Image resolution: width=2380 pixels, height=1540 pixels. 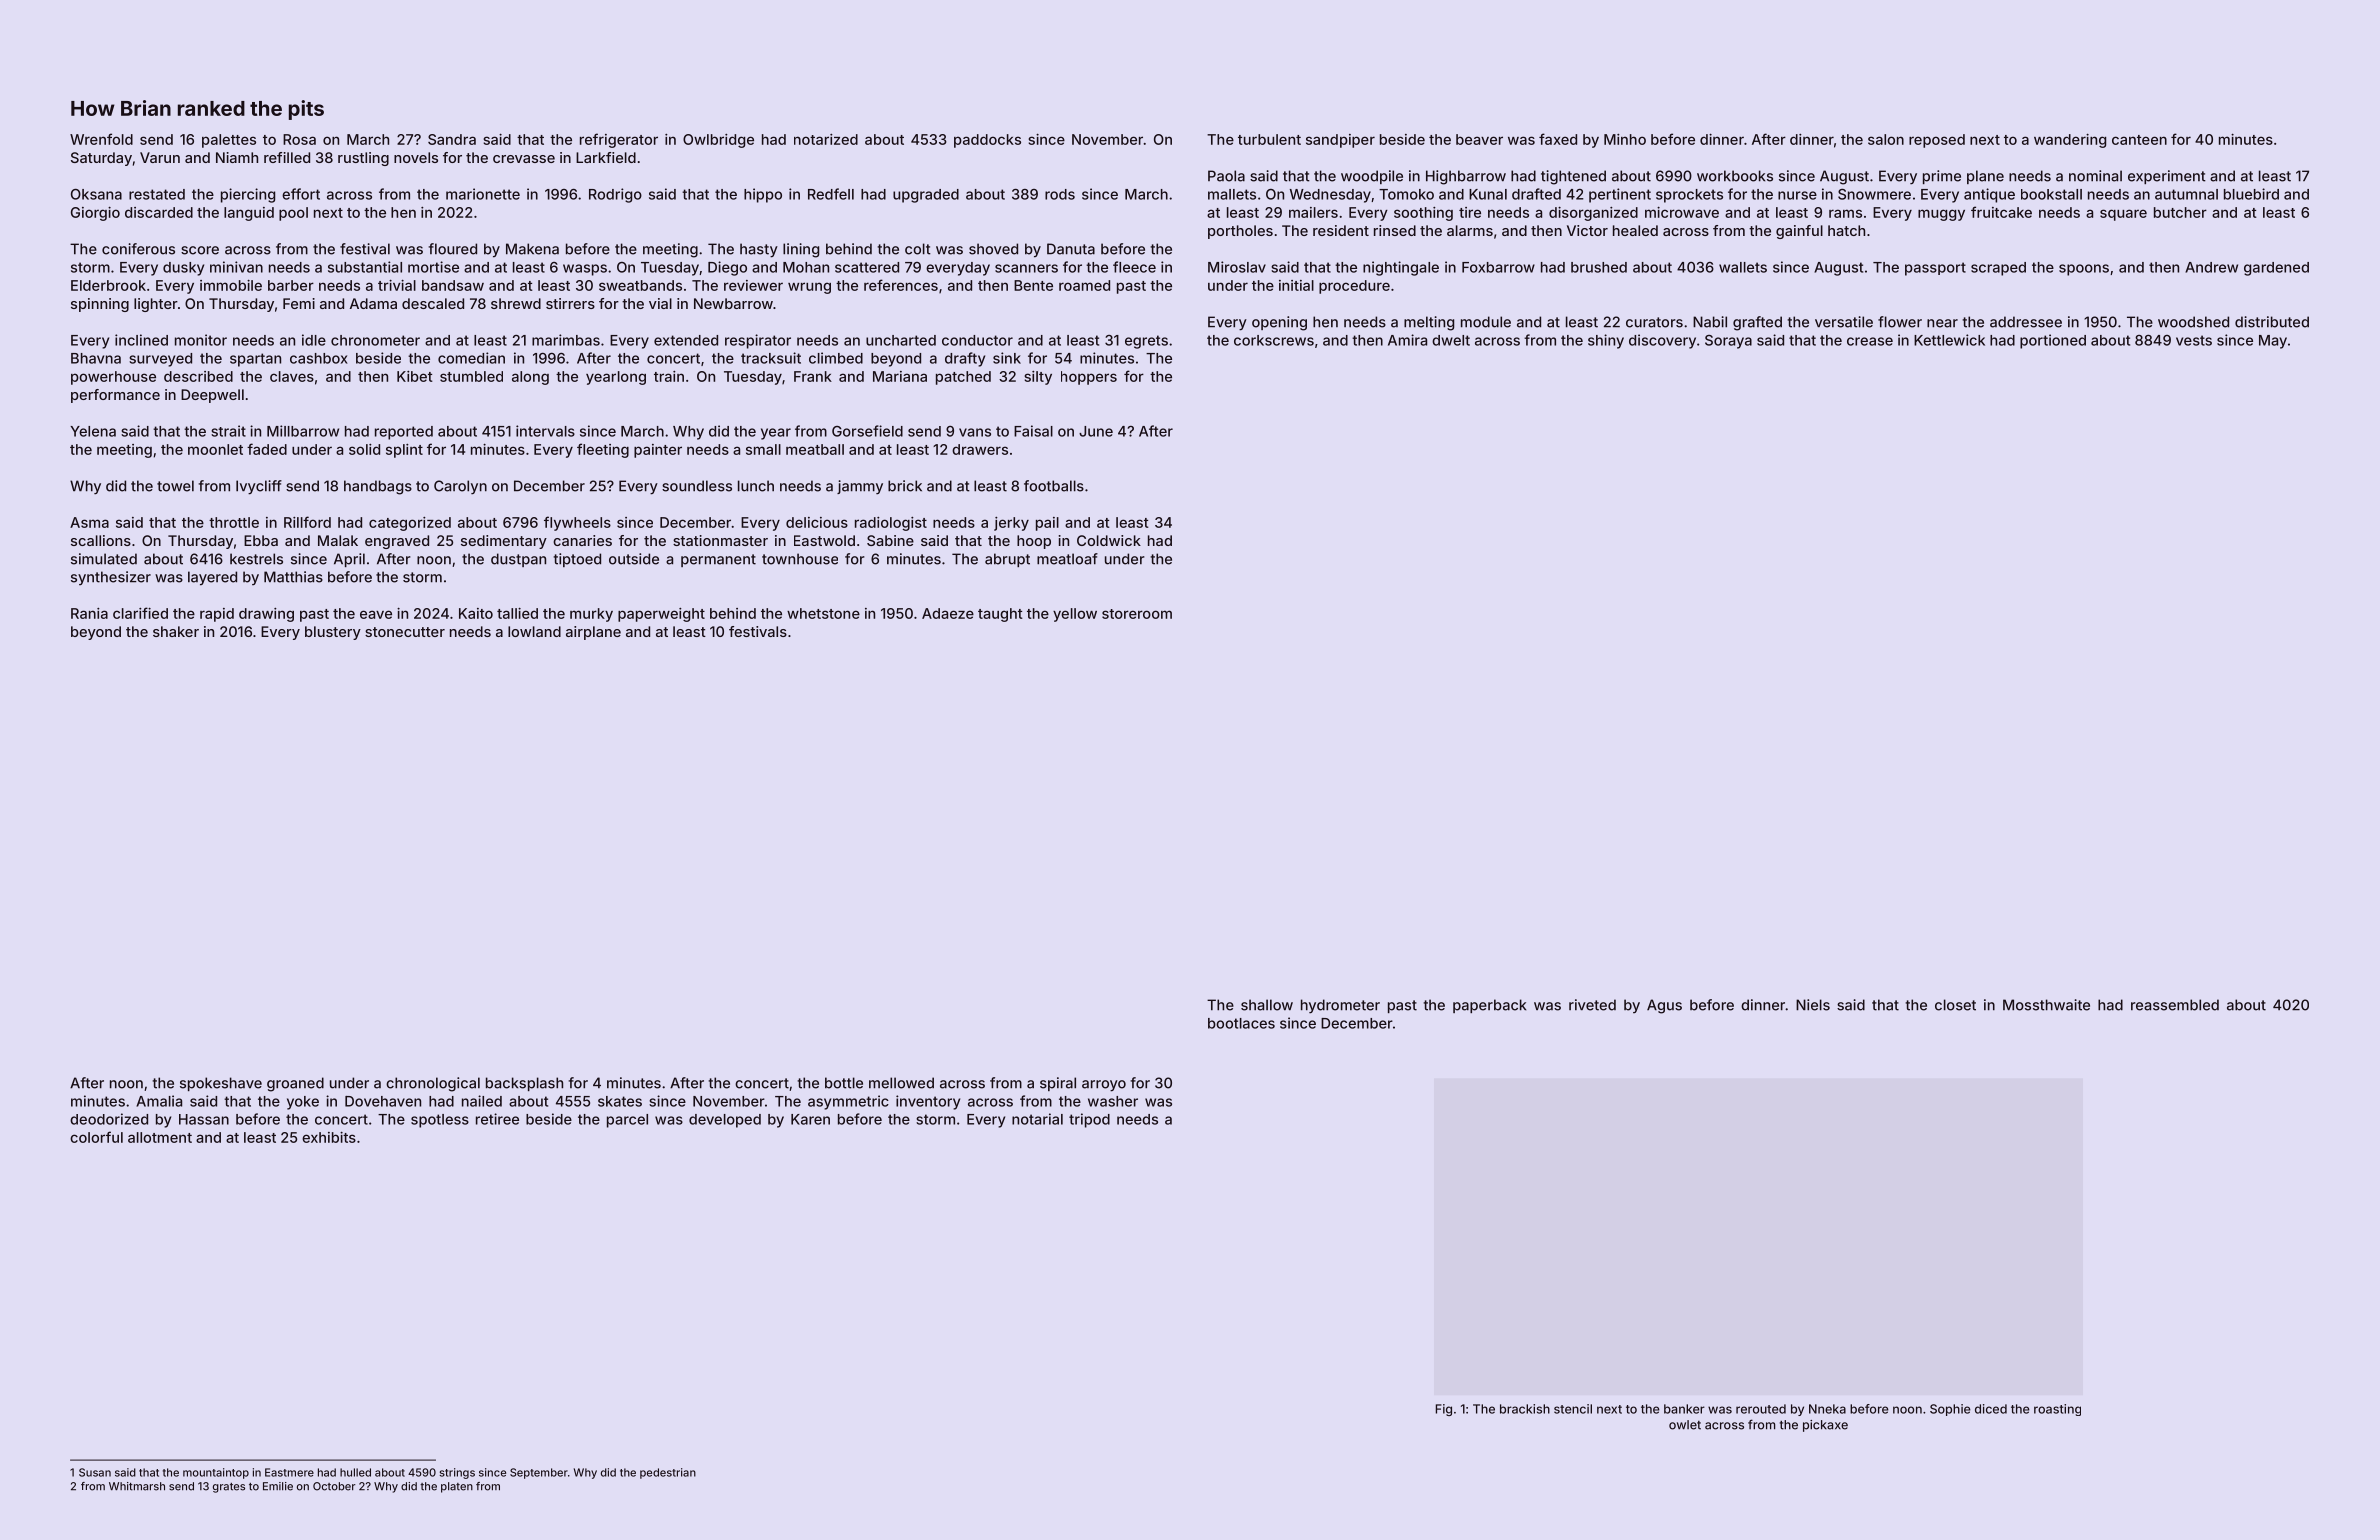 What do you see at coordinates (1827, 1409) in the screenshot?
I see `Nneka` at bounding box center [1827, 1409].
